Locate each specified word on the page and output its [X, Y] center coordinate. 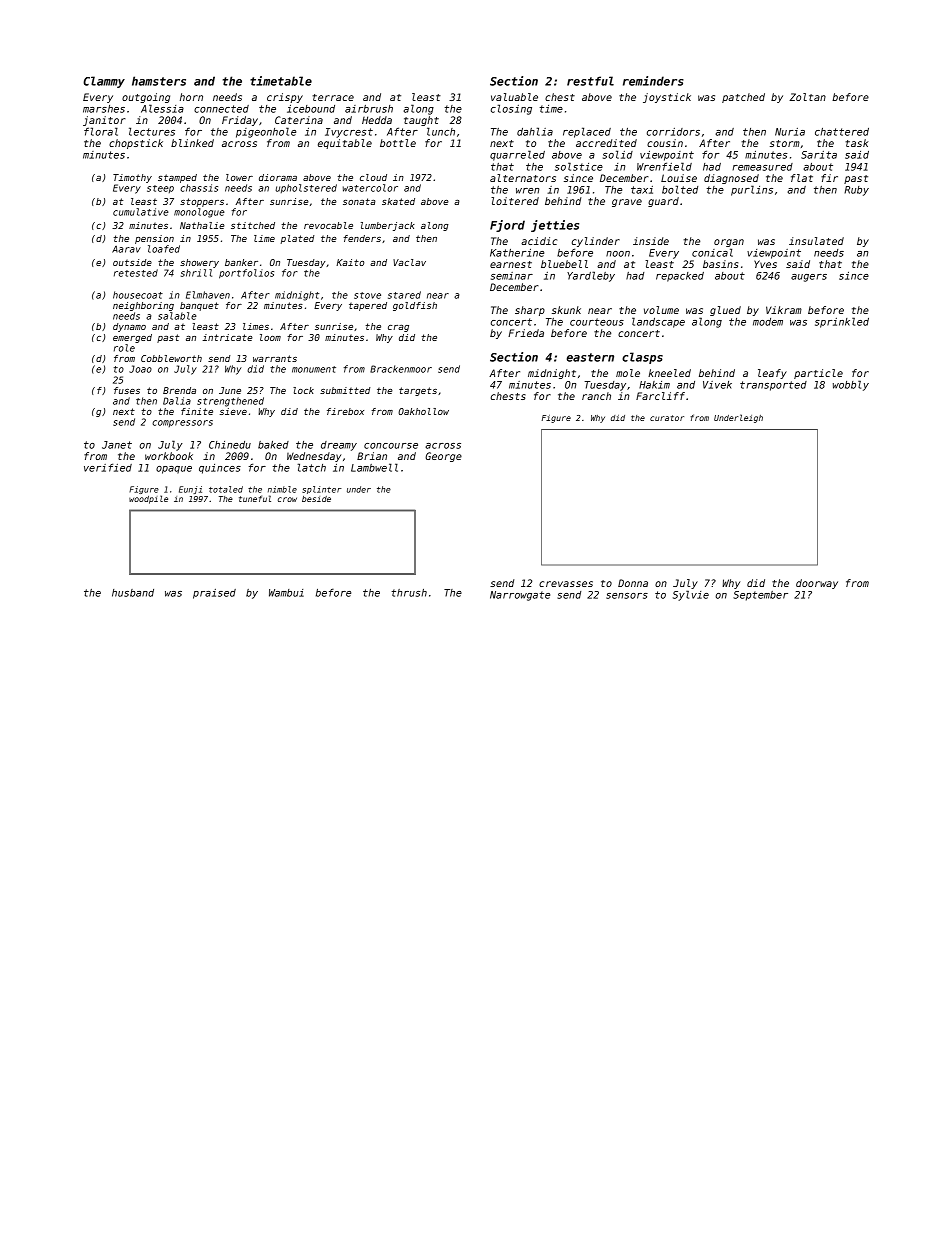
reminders [653, 81]
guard [663, 202]
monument [314, 369]
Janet [117, 445]
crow [287, 499]
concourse [391, 446]
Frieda [526, 333]
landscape [658, 322]
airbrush [369, 109]
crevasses [566, 584]
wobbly [851, 385]
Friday [240, 121]
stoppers [202, 202]
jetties [555, 226]
